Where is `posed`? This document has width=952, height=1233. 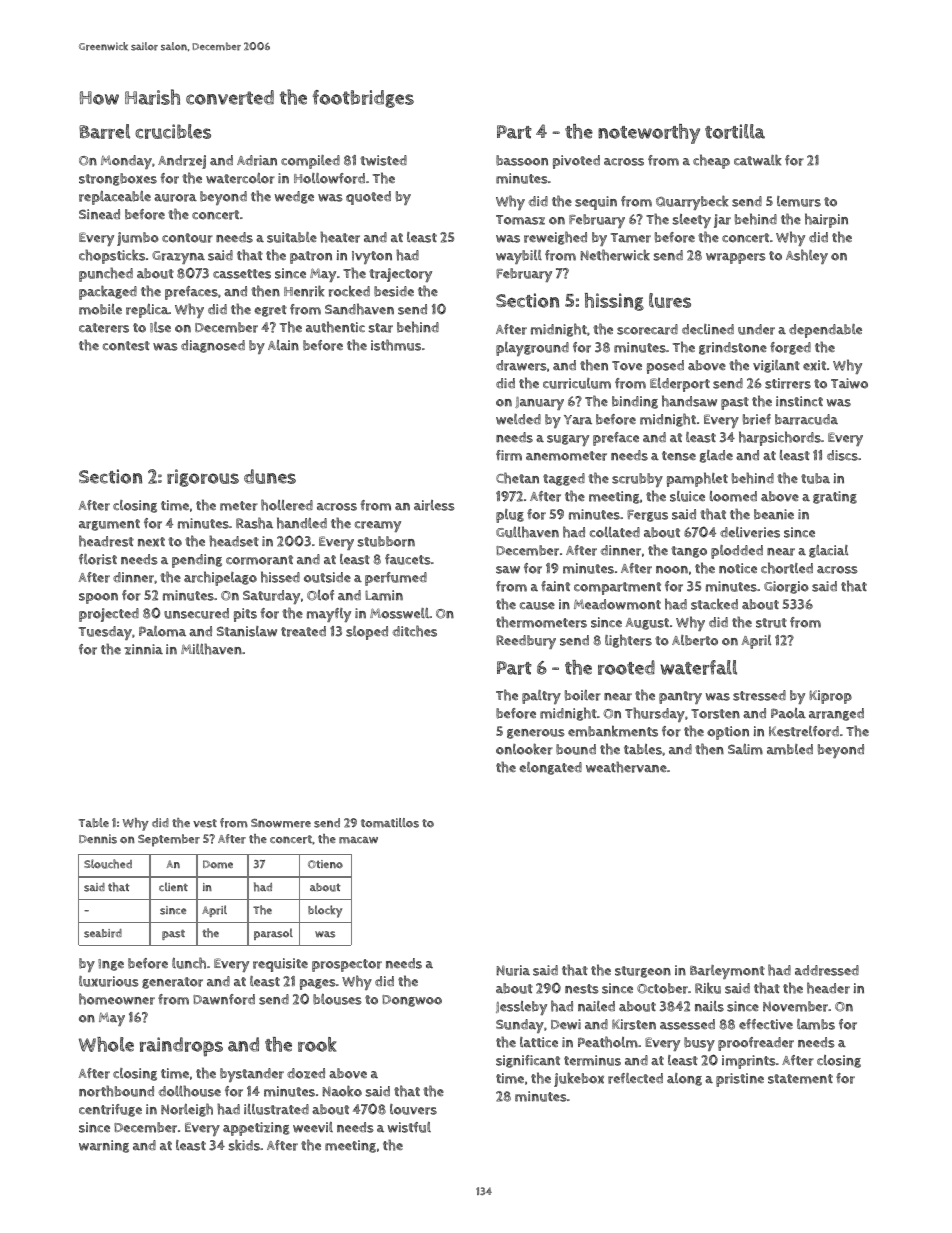 posed is located at coordinates (665, 367).
